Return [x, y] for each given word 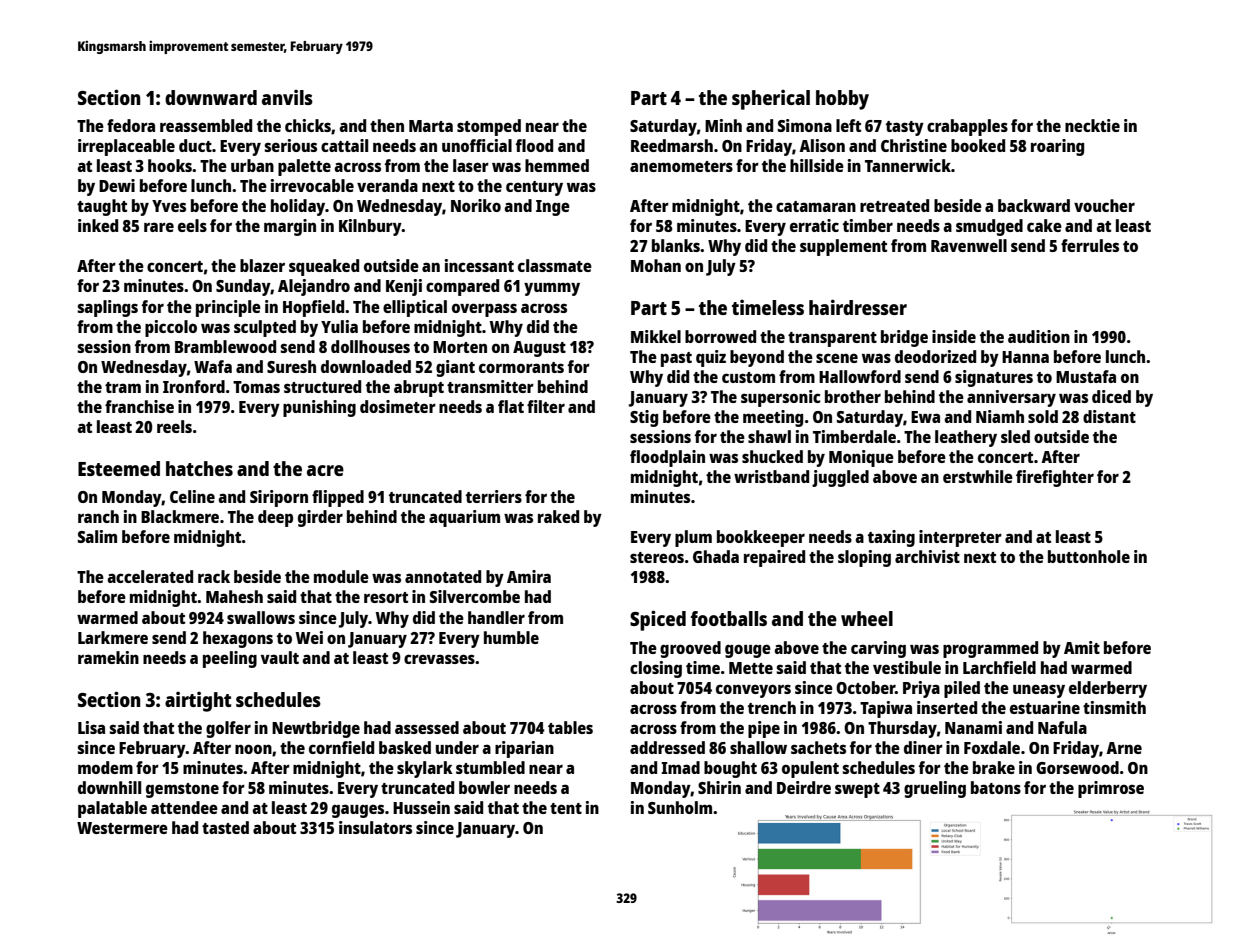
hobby [842, 100]
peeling [230, 659]
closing [656, 669]
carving [878, 649]
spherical [771, 100]
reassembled [206, 125]
